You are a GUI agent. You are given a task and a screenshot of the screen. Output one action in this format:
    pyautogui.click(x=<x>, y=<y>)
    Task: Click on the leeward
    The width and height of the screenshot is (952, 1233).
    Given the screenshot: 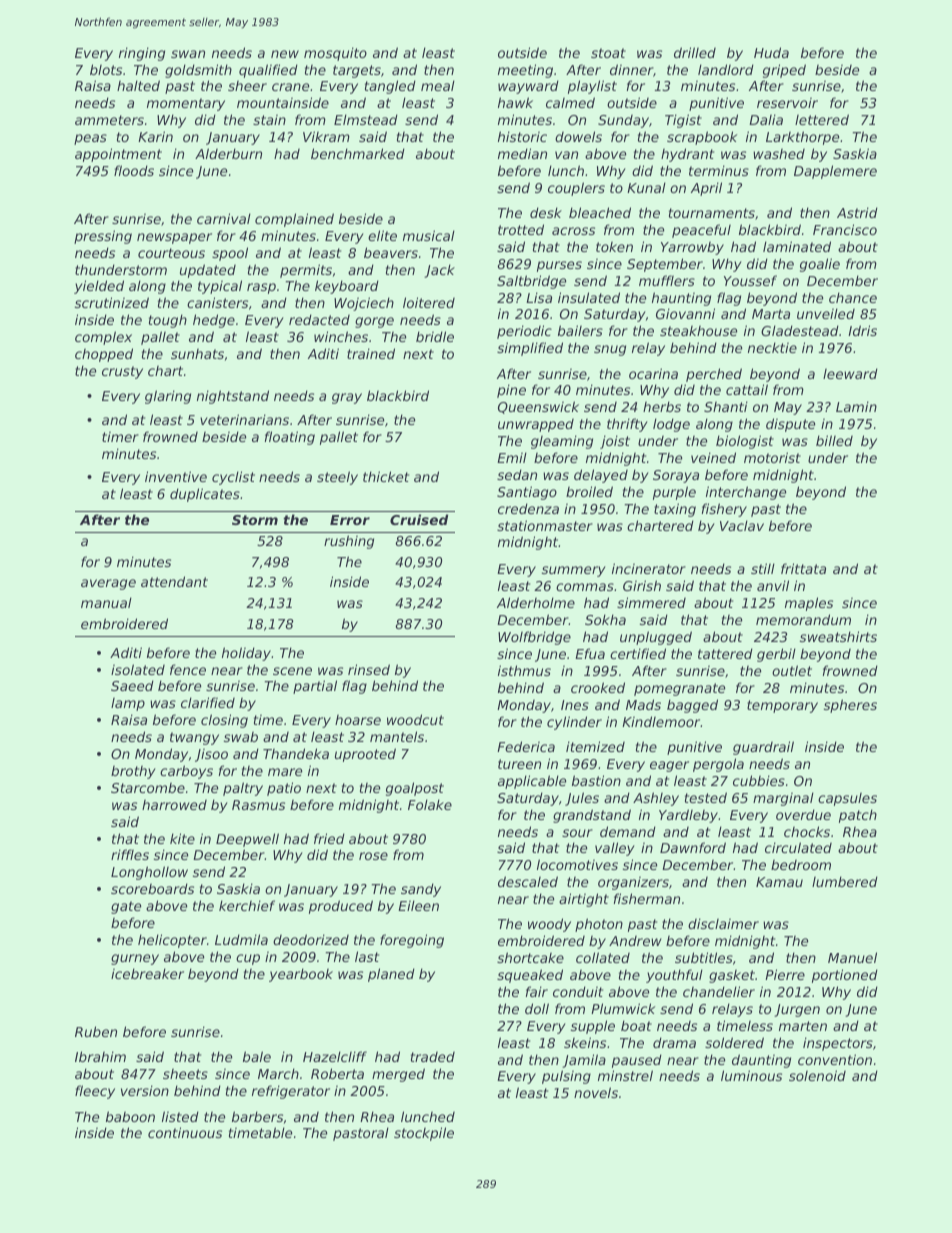 What is the action you would take?
    pyautogui.click(x=850, y=373)
